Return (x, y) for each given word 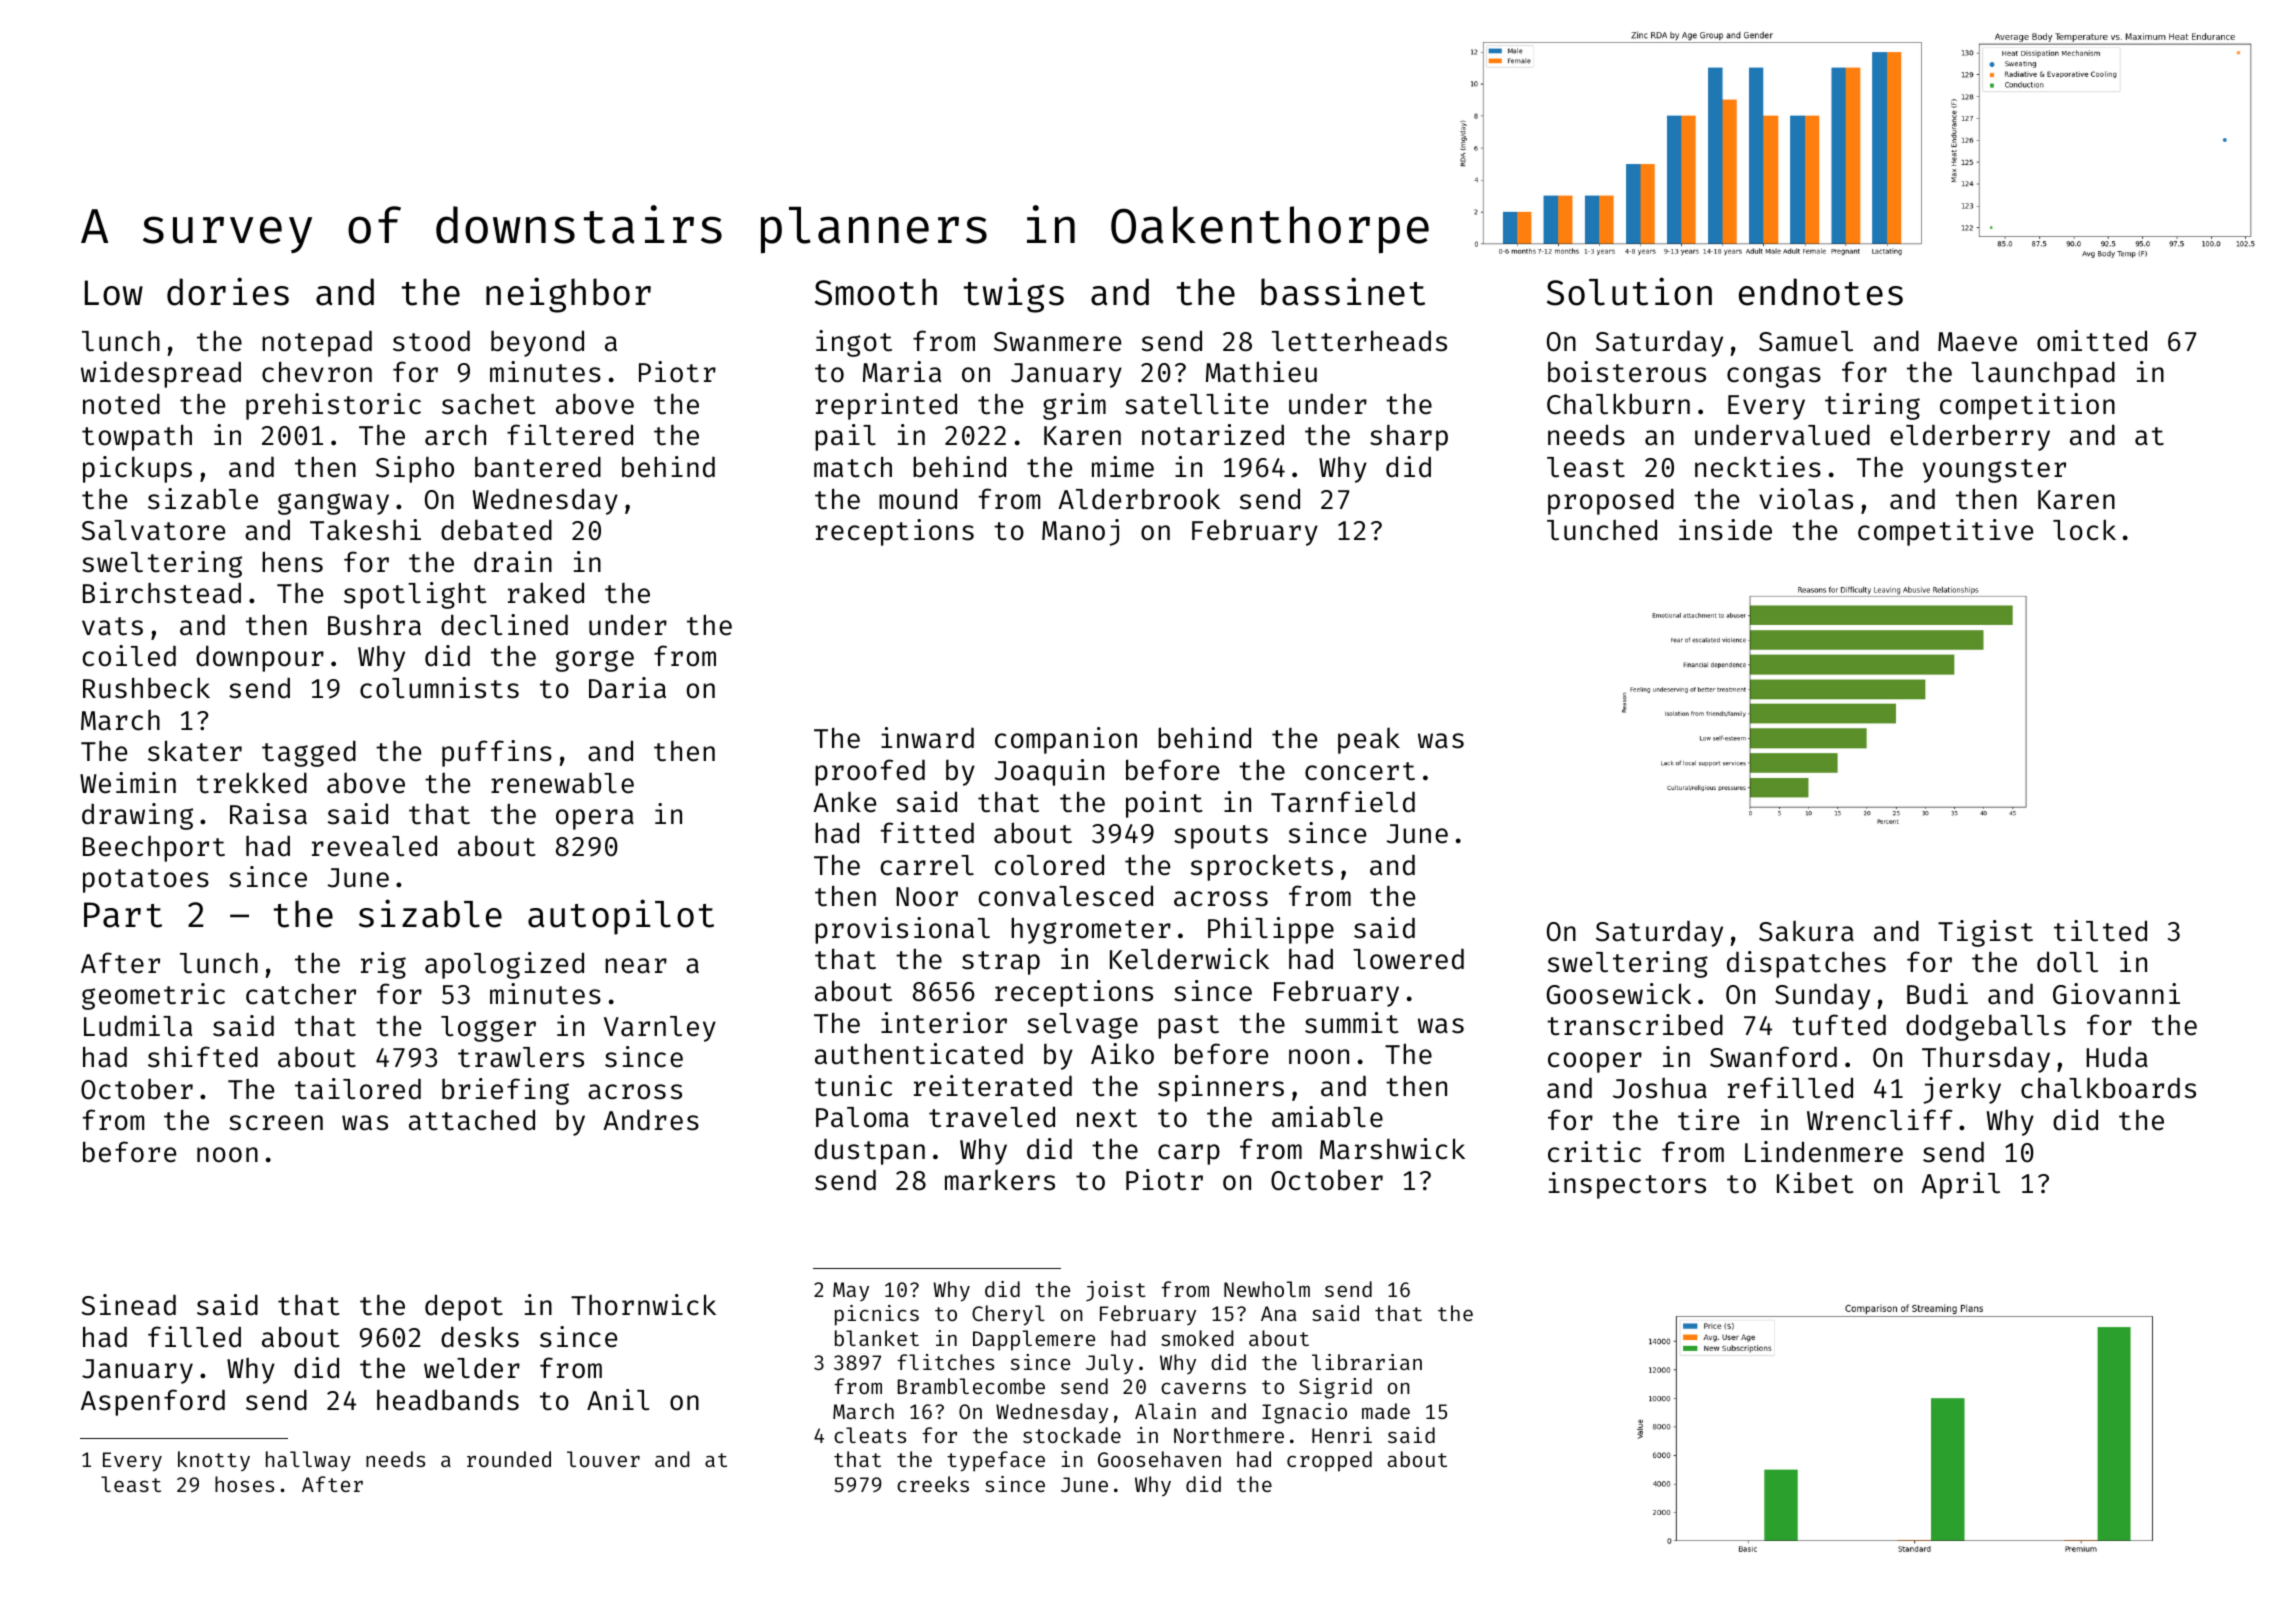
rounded (509, 1459)
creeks (933, 1484)
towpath (137, 438)
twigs (1014, 295)
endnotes (1821, 292)
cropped (1329, 1461)
